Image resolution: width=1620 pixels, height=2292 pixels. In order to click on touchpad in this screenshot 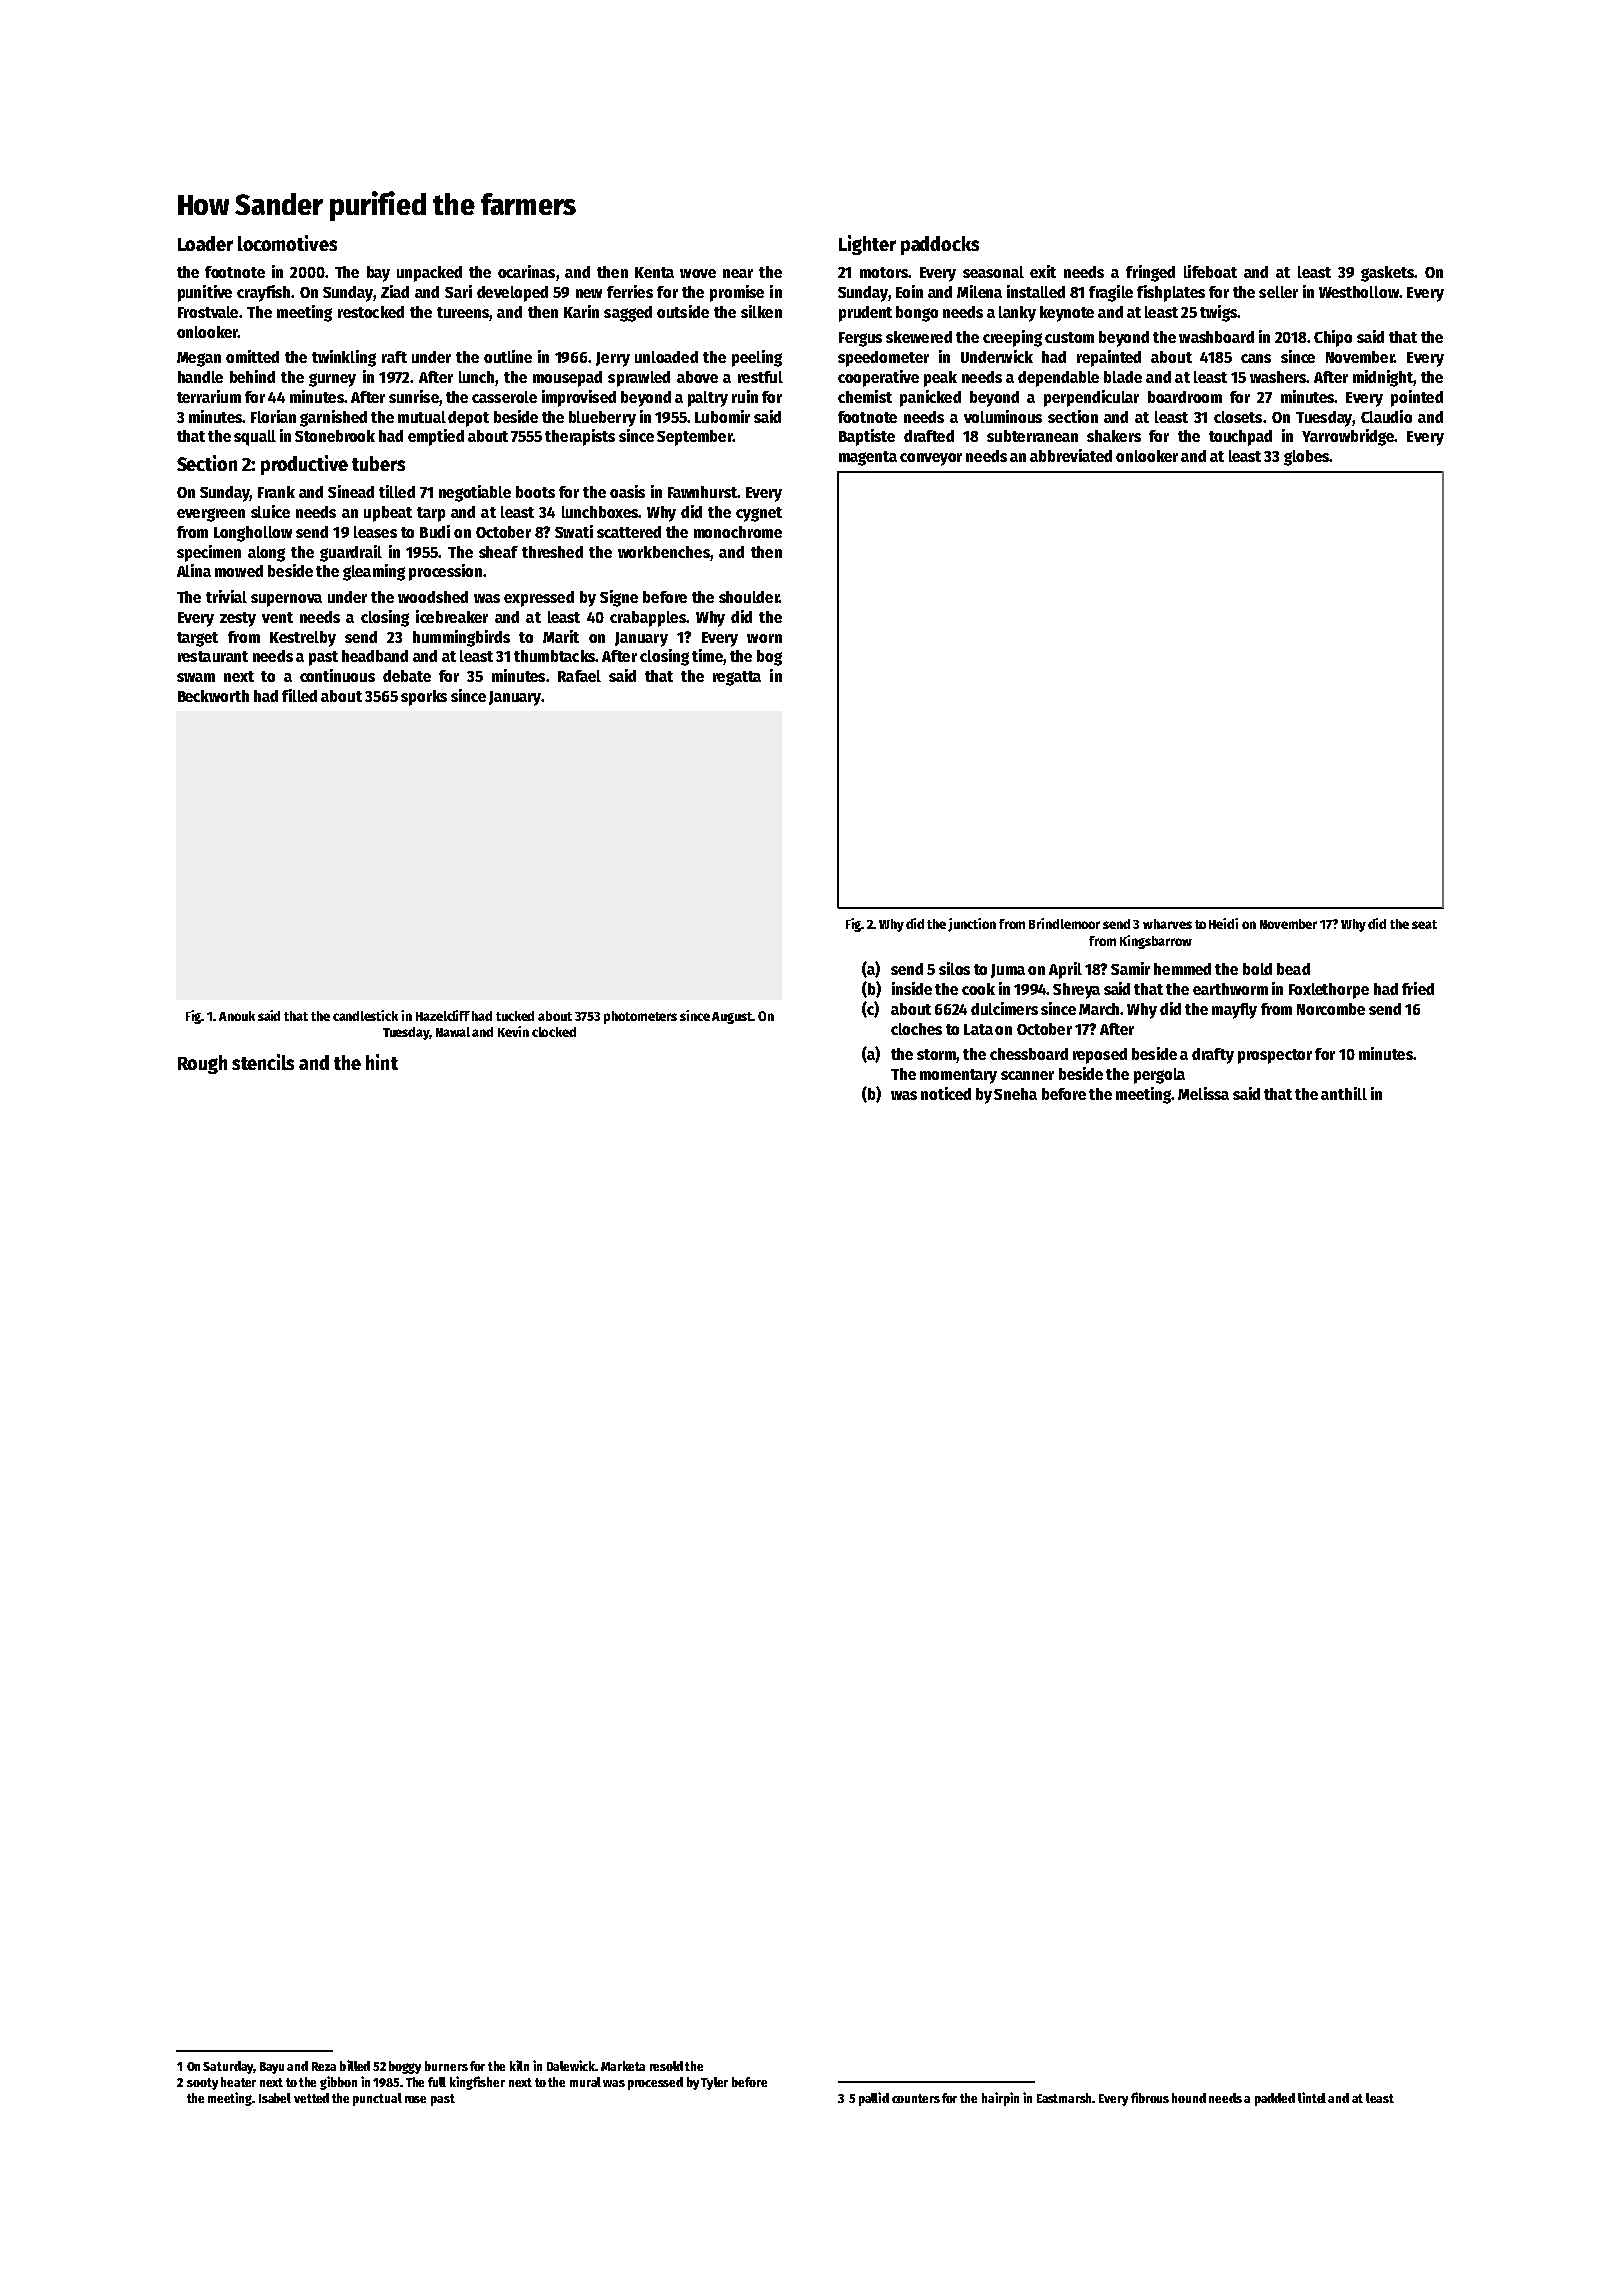, I will do `click(1240, 438)`.
